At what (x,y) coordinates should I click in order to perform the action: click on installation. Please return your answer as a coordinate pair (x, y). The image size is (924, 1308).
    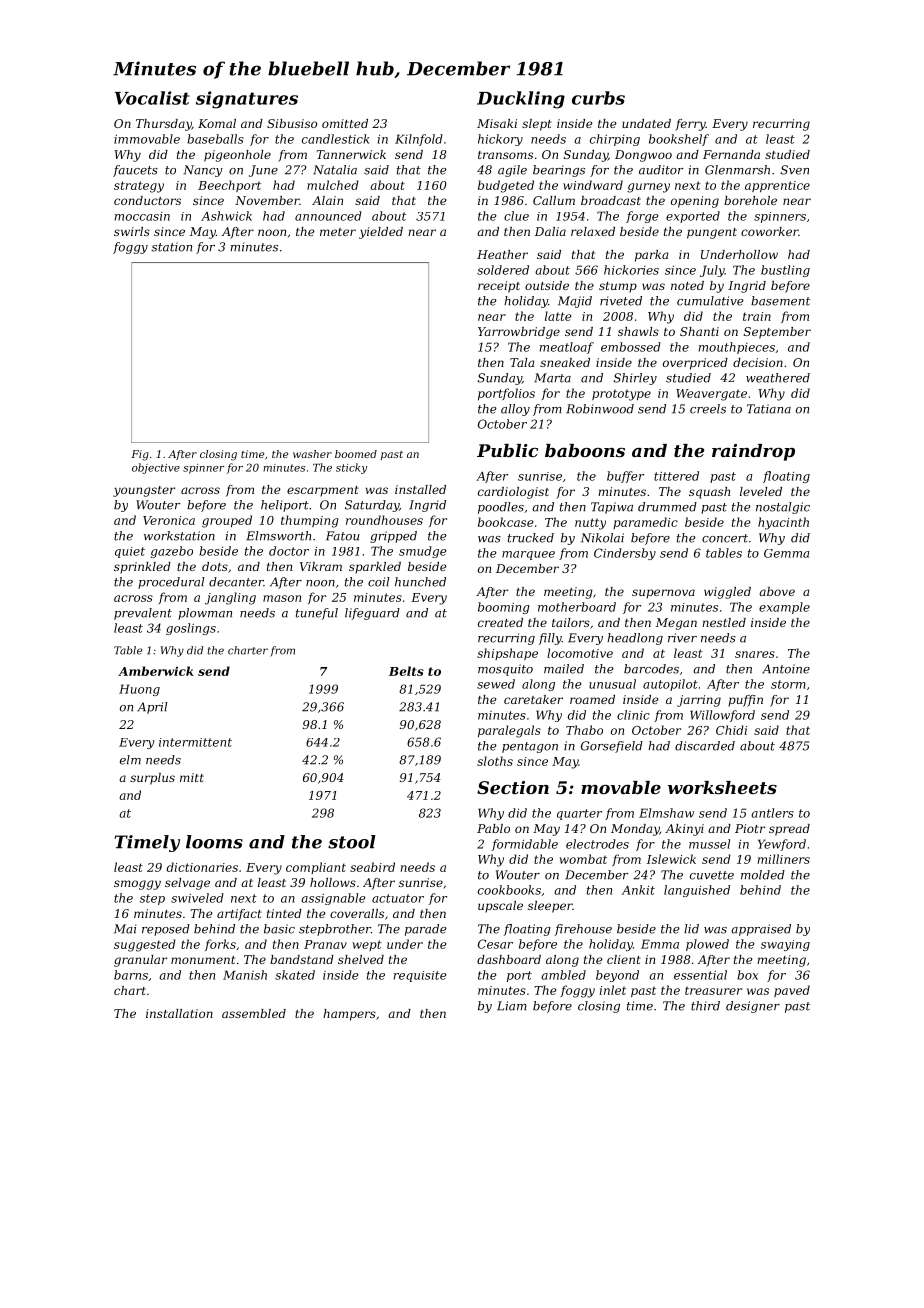
    Looking at the image, I should click on (179, 1013).
